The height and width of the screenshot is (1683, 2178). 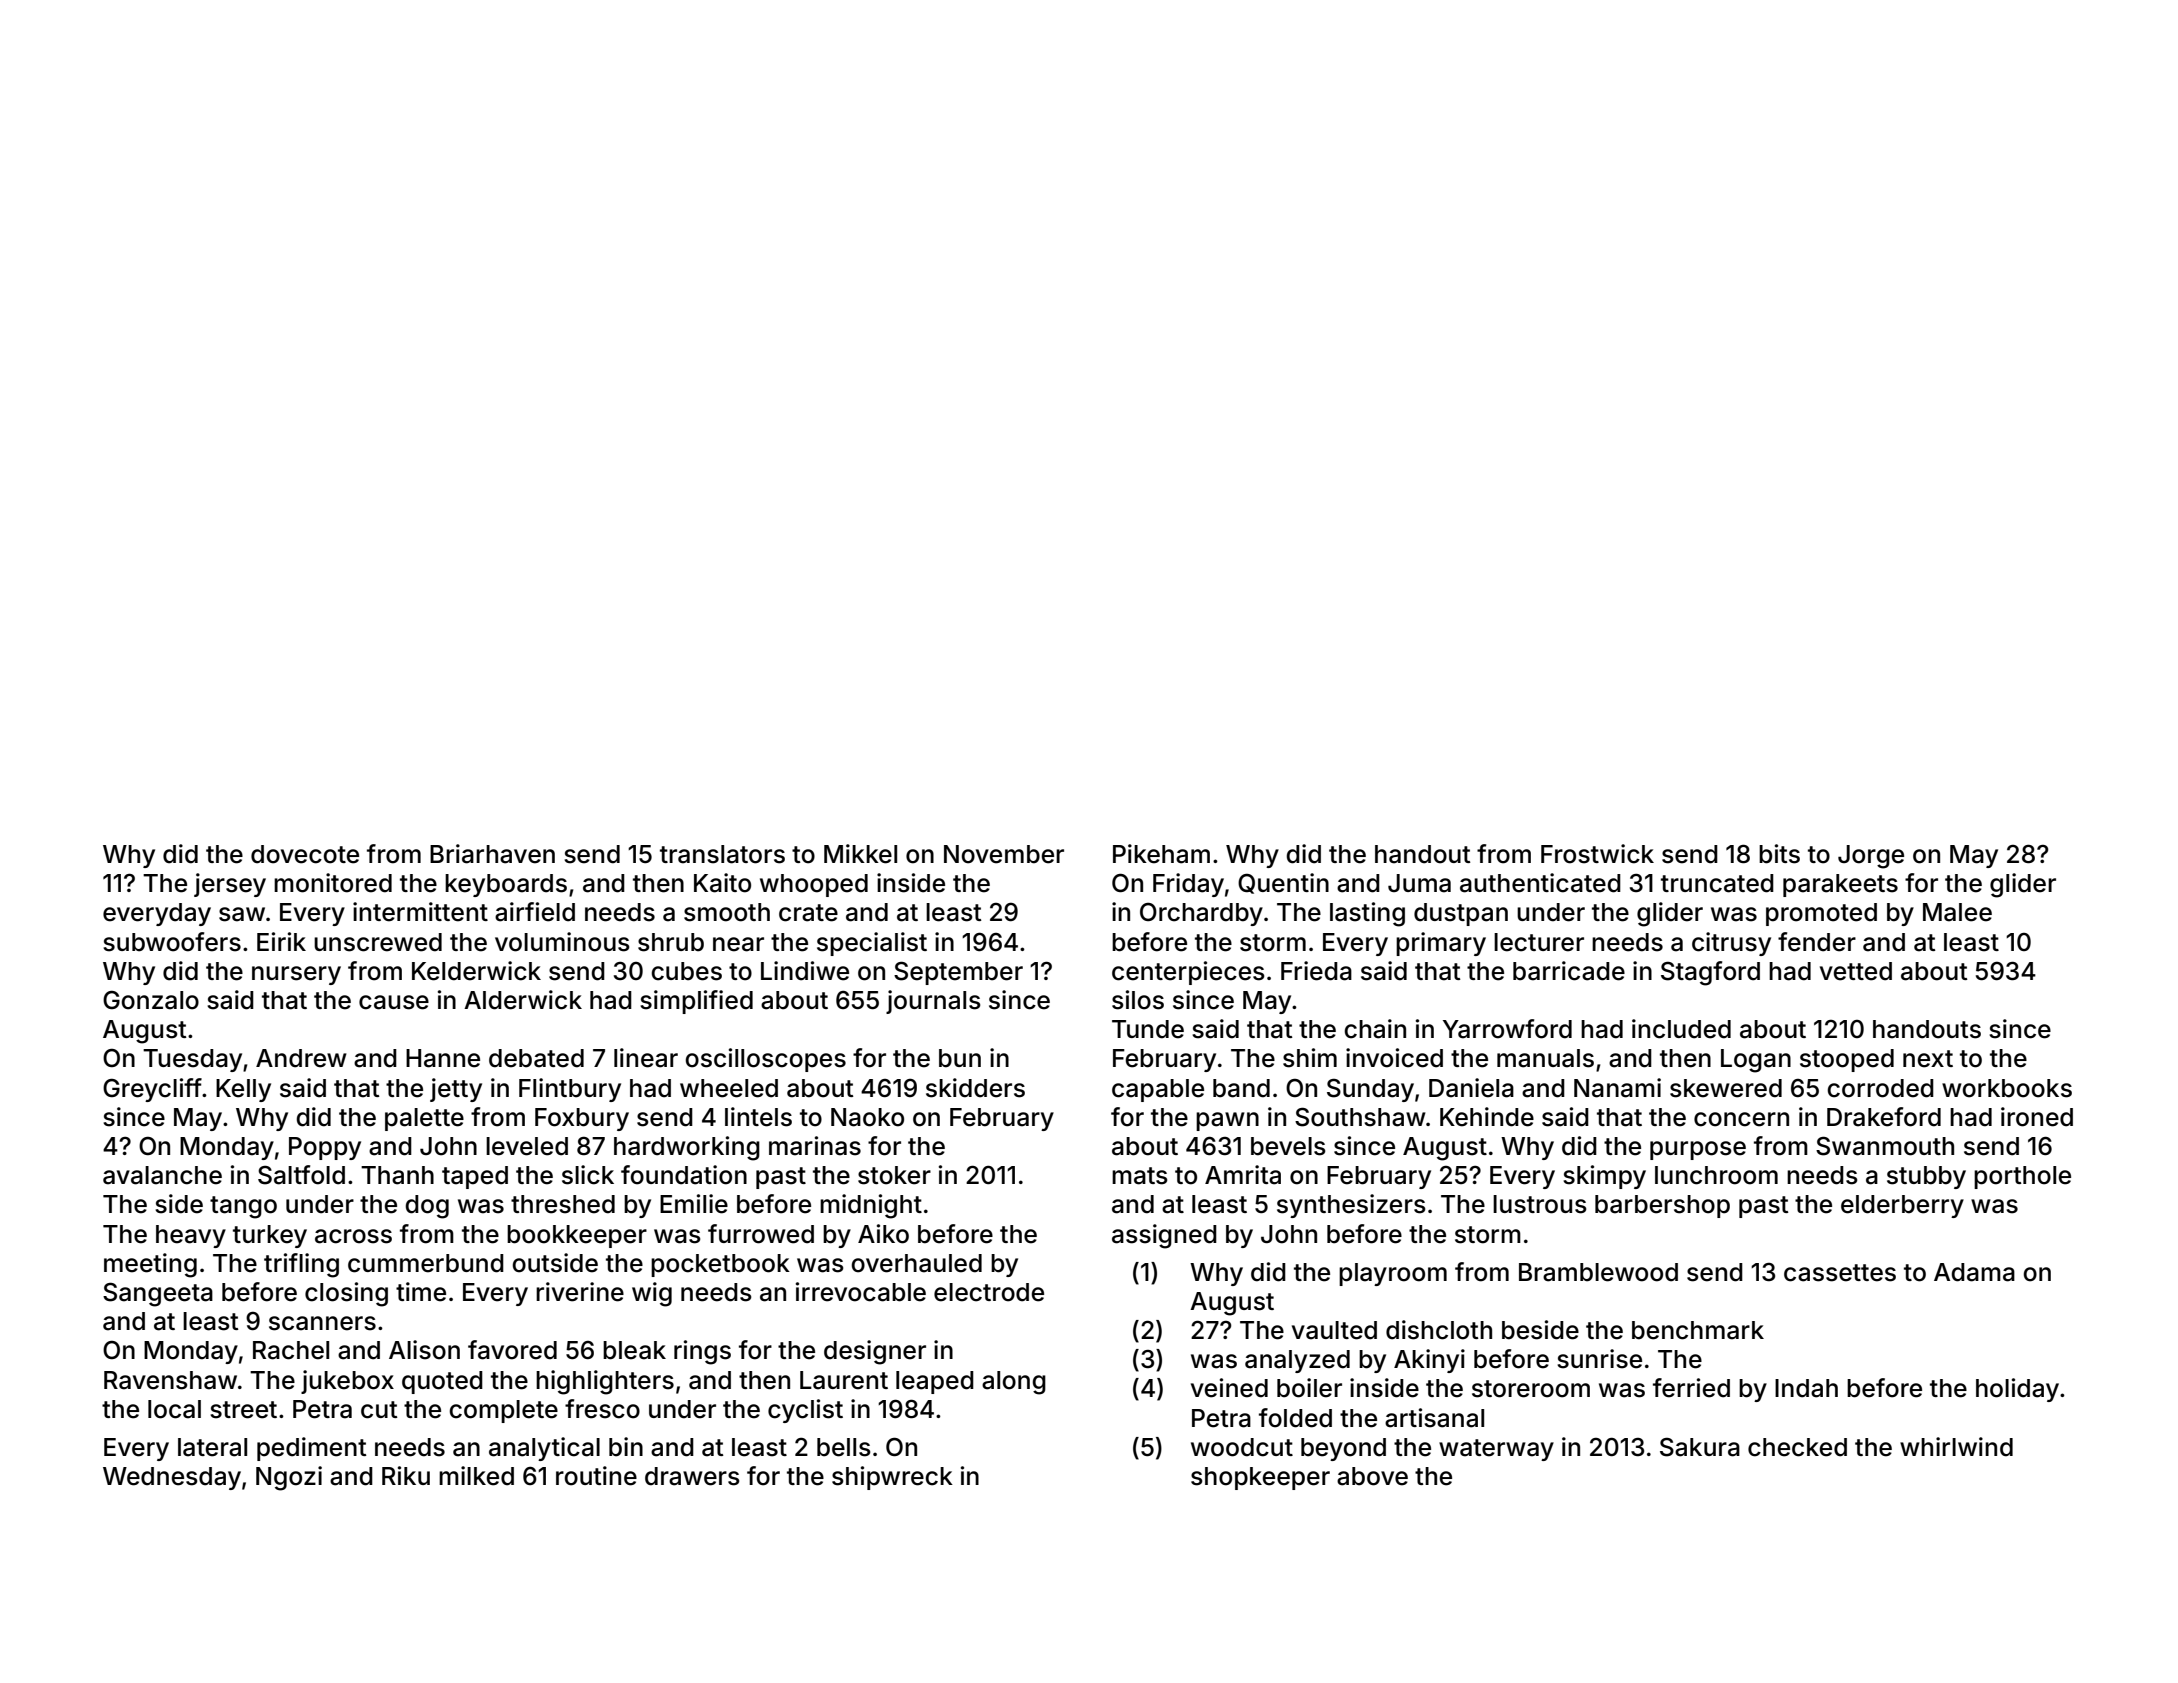 What do you see at coordinates (1597, 854) in the screenshot?
I see `Frostwick` at bounding box center [1597, 854].
